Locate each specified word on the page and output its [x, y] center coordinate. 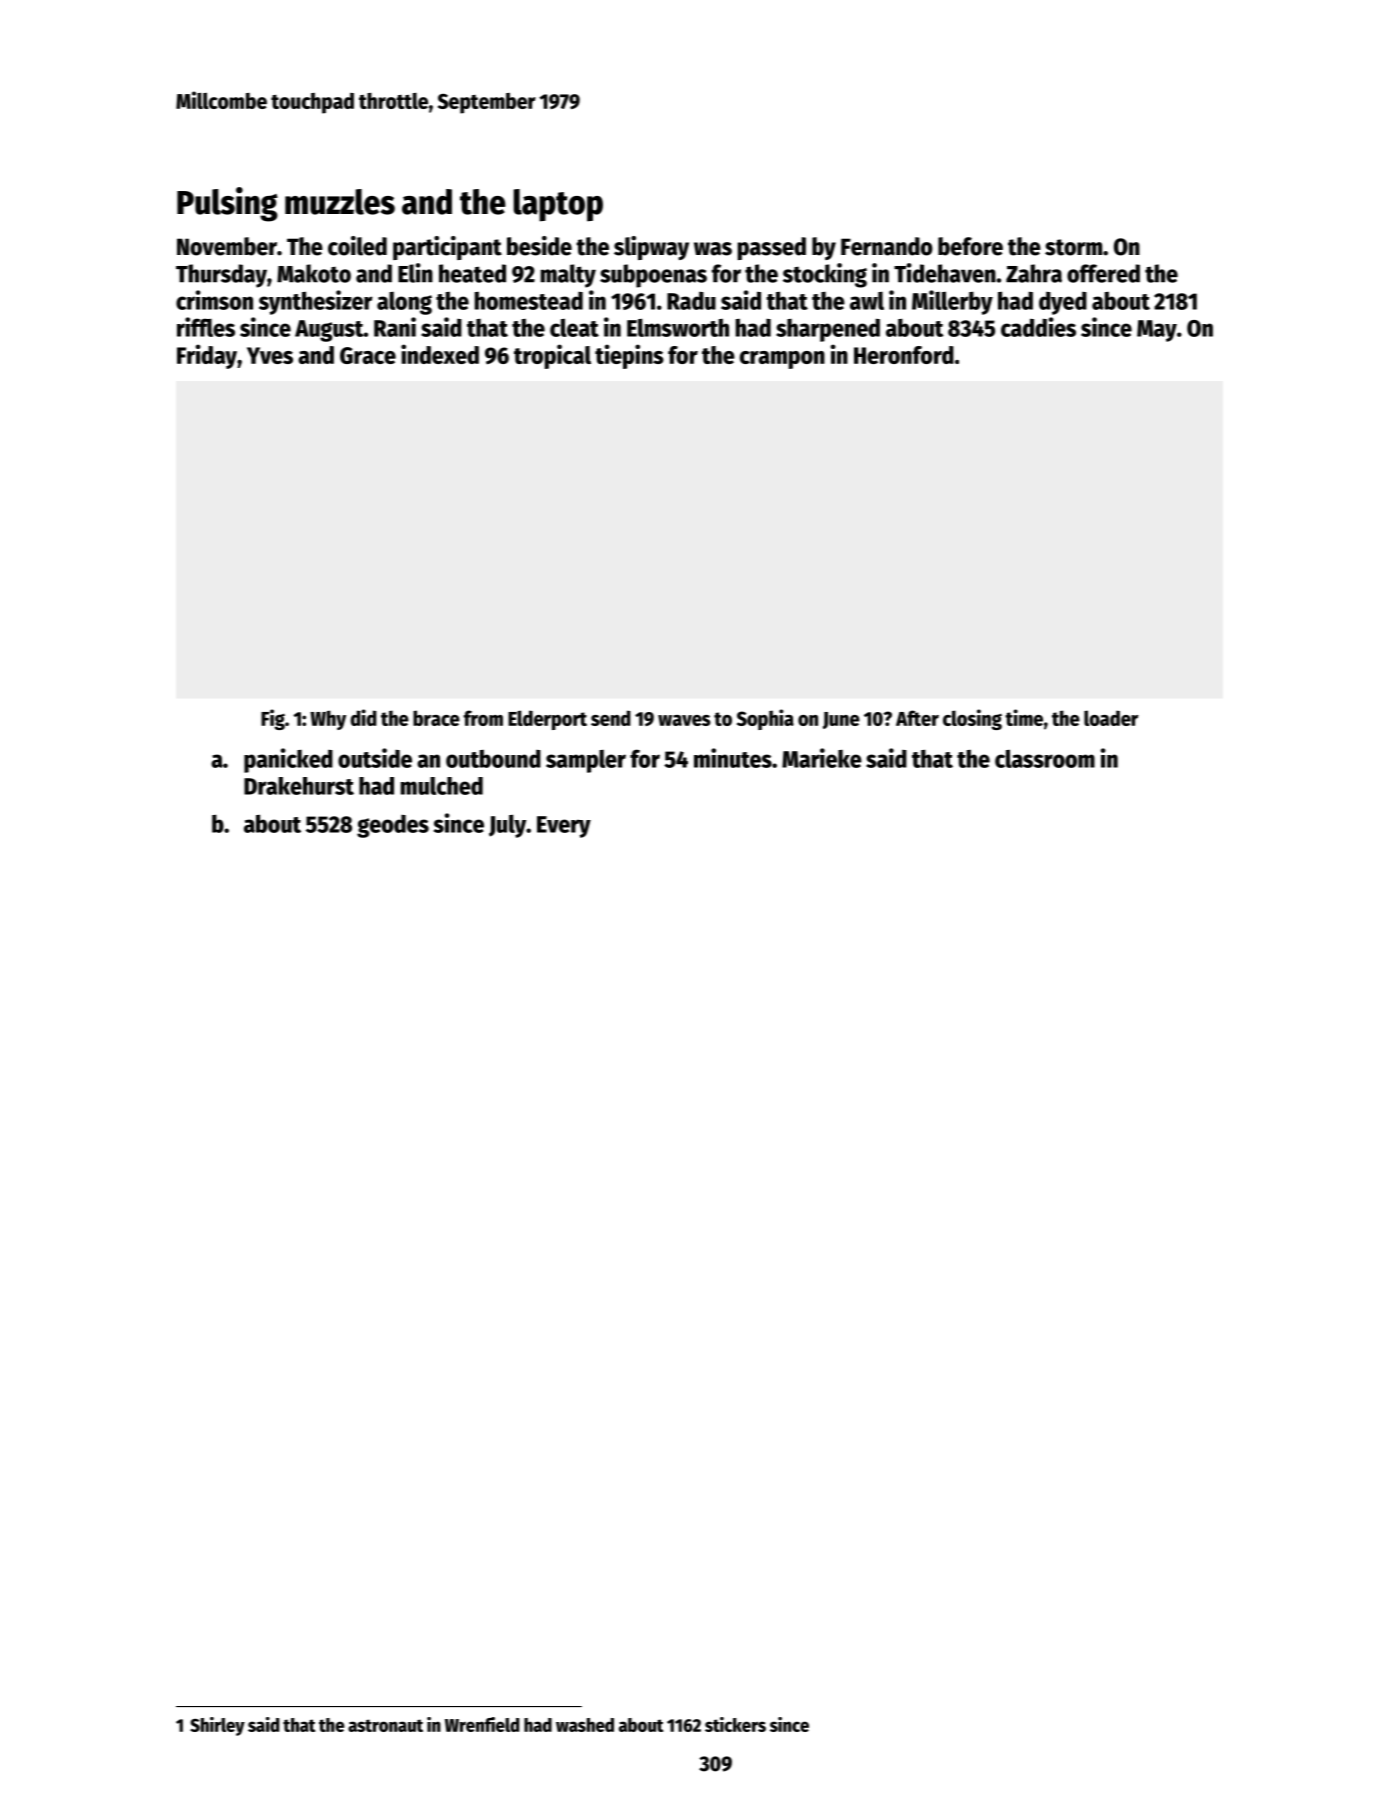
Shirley [217, 1726]
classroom [1045, 758]
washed [585, 1725]
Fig [273, 719]
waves [684, 720]
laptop [558, 205]
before [970, 246]
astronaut [385, 1725]
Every [564, 827]
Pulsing [227, 204]
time [1024, 717]
